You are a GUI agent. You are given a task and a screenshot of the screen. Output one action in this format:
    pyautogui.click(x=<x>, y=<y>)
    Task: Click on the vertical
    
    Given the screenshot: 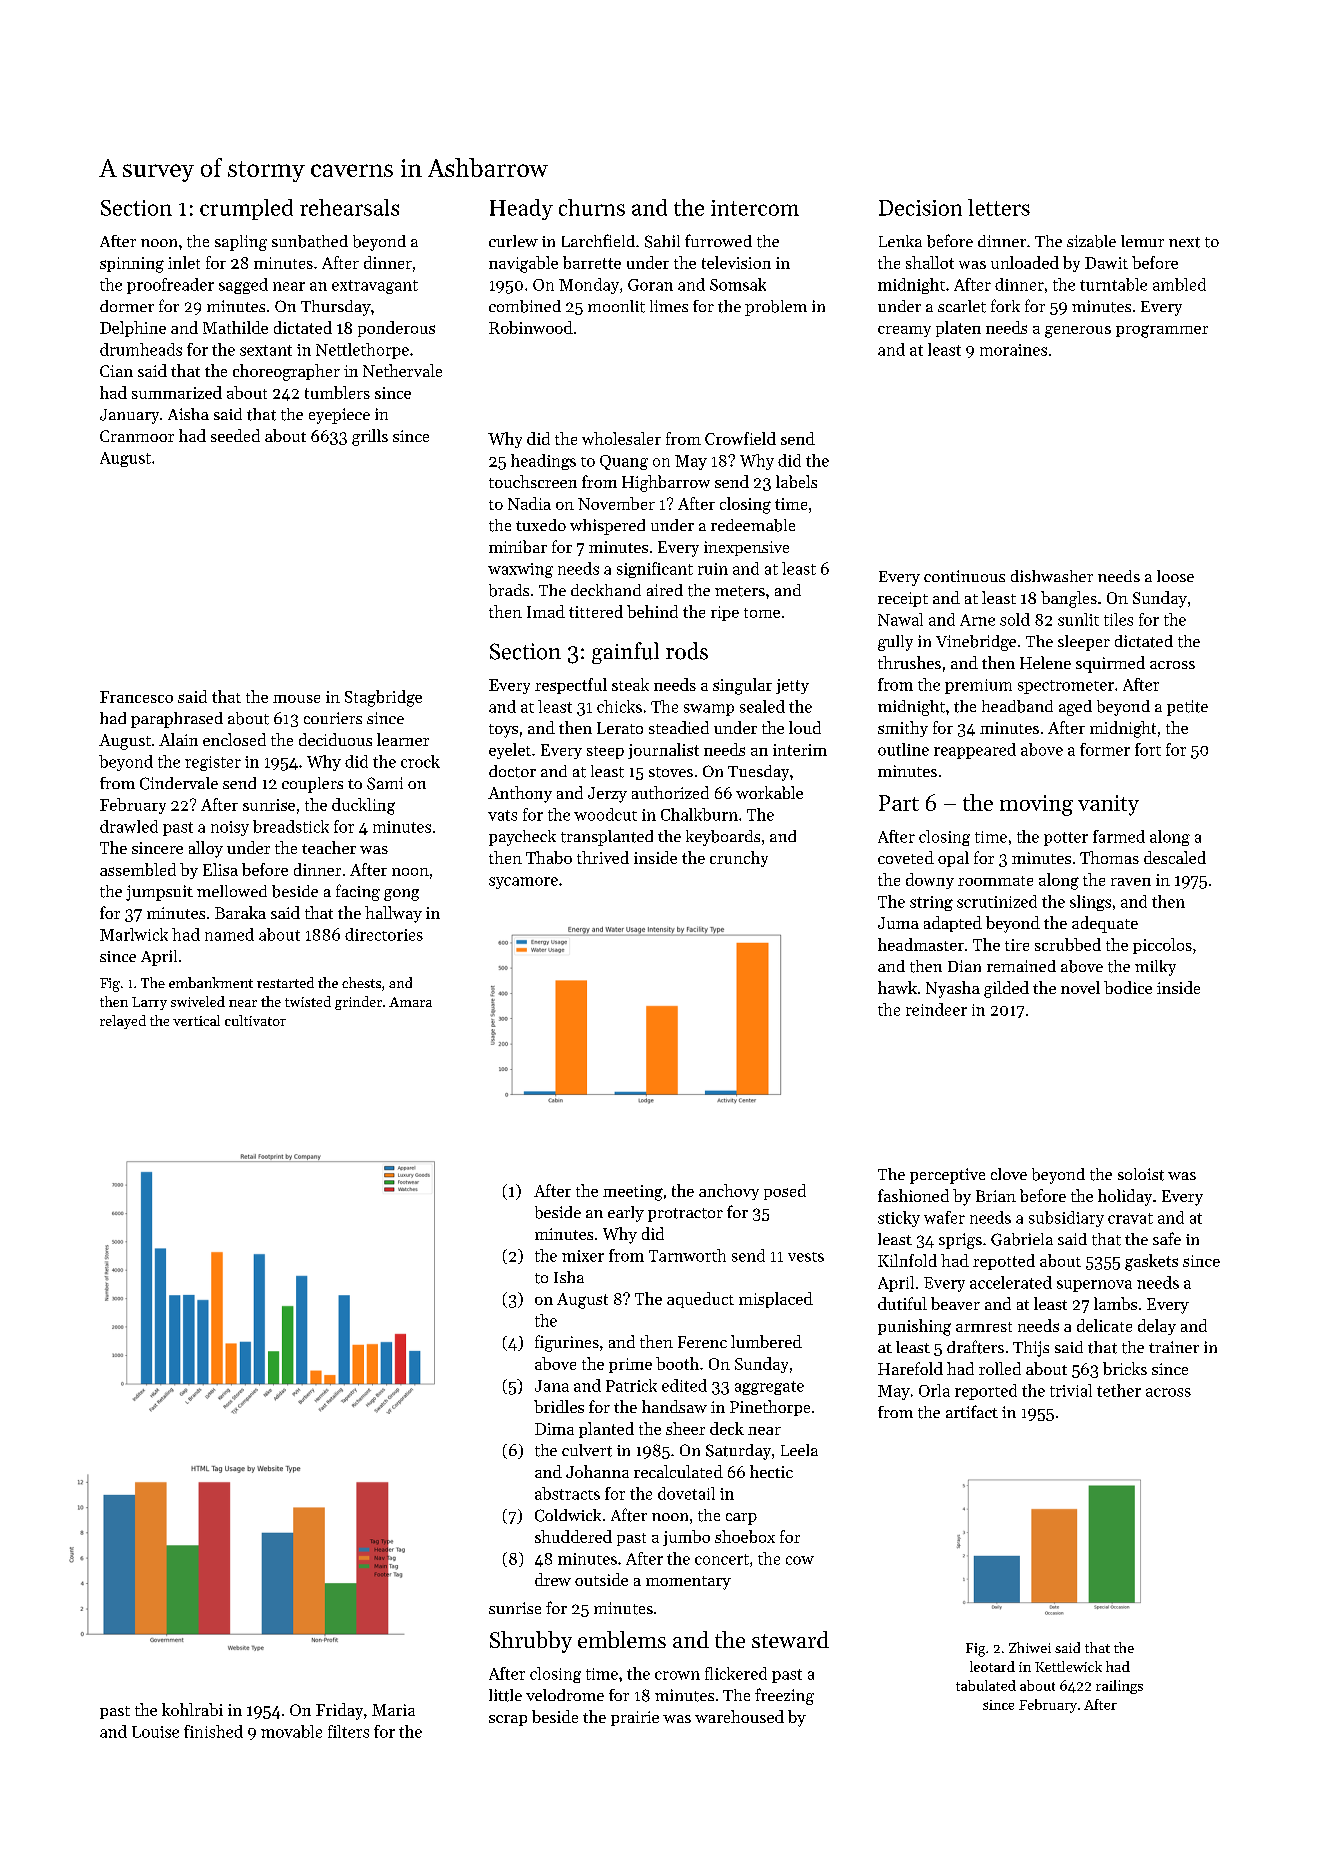 What is the action you would take?
    pyautogui.click(x=196, y=1020)
